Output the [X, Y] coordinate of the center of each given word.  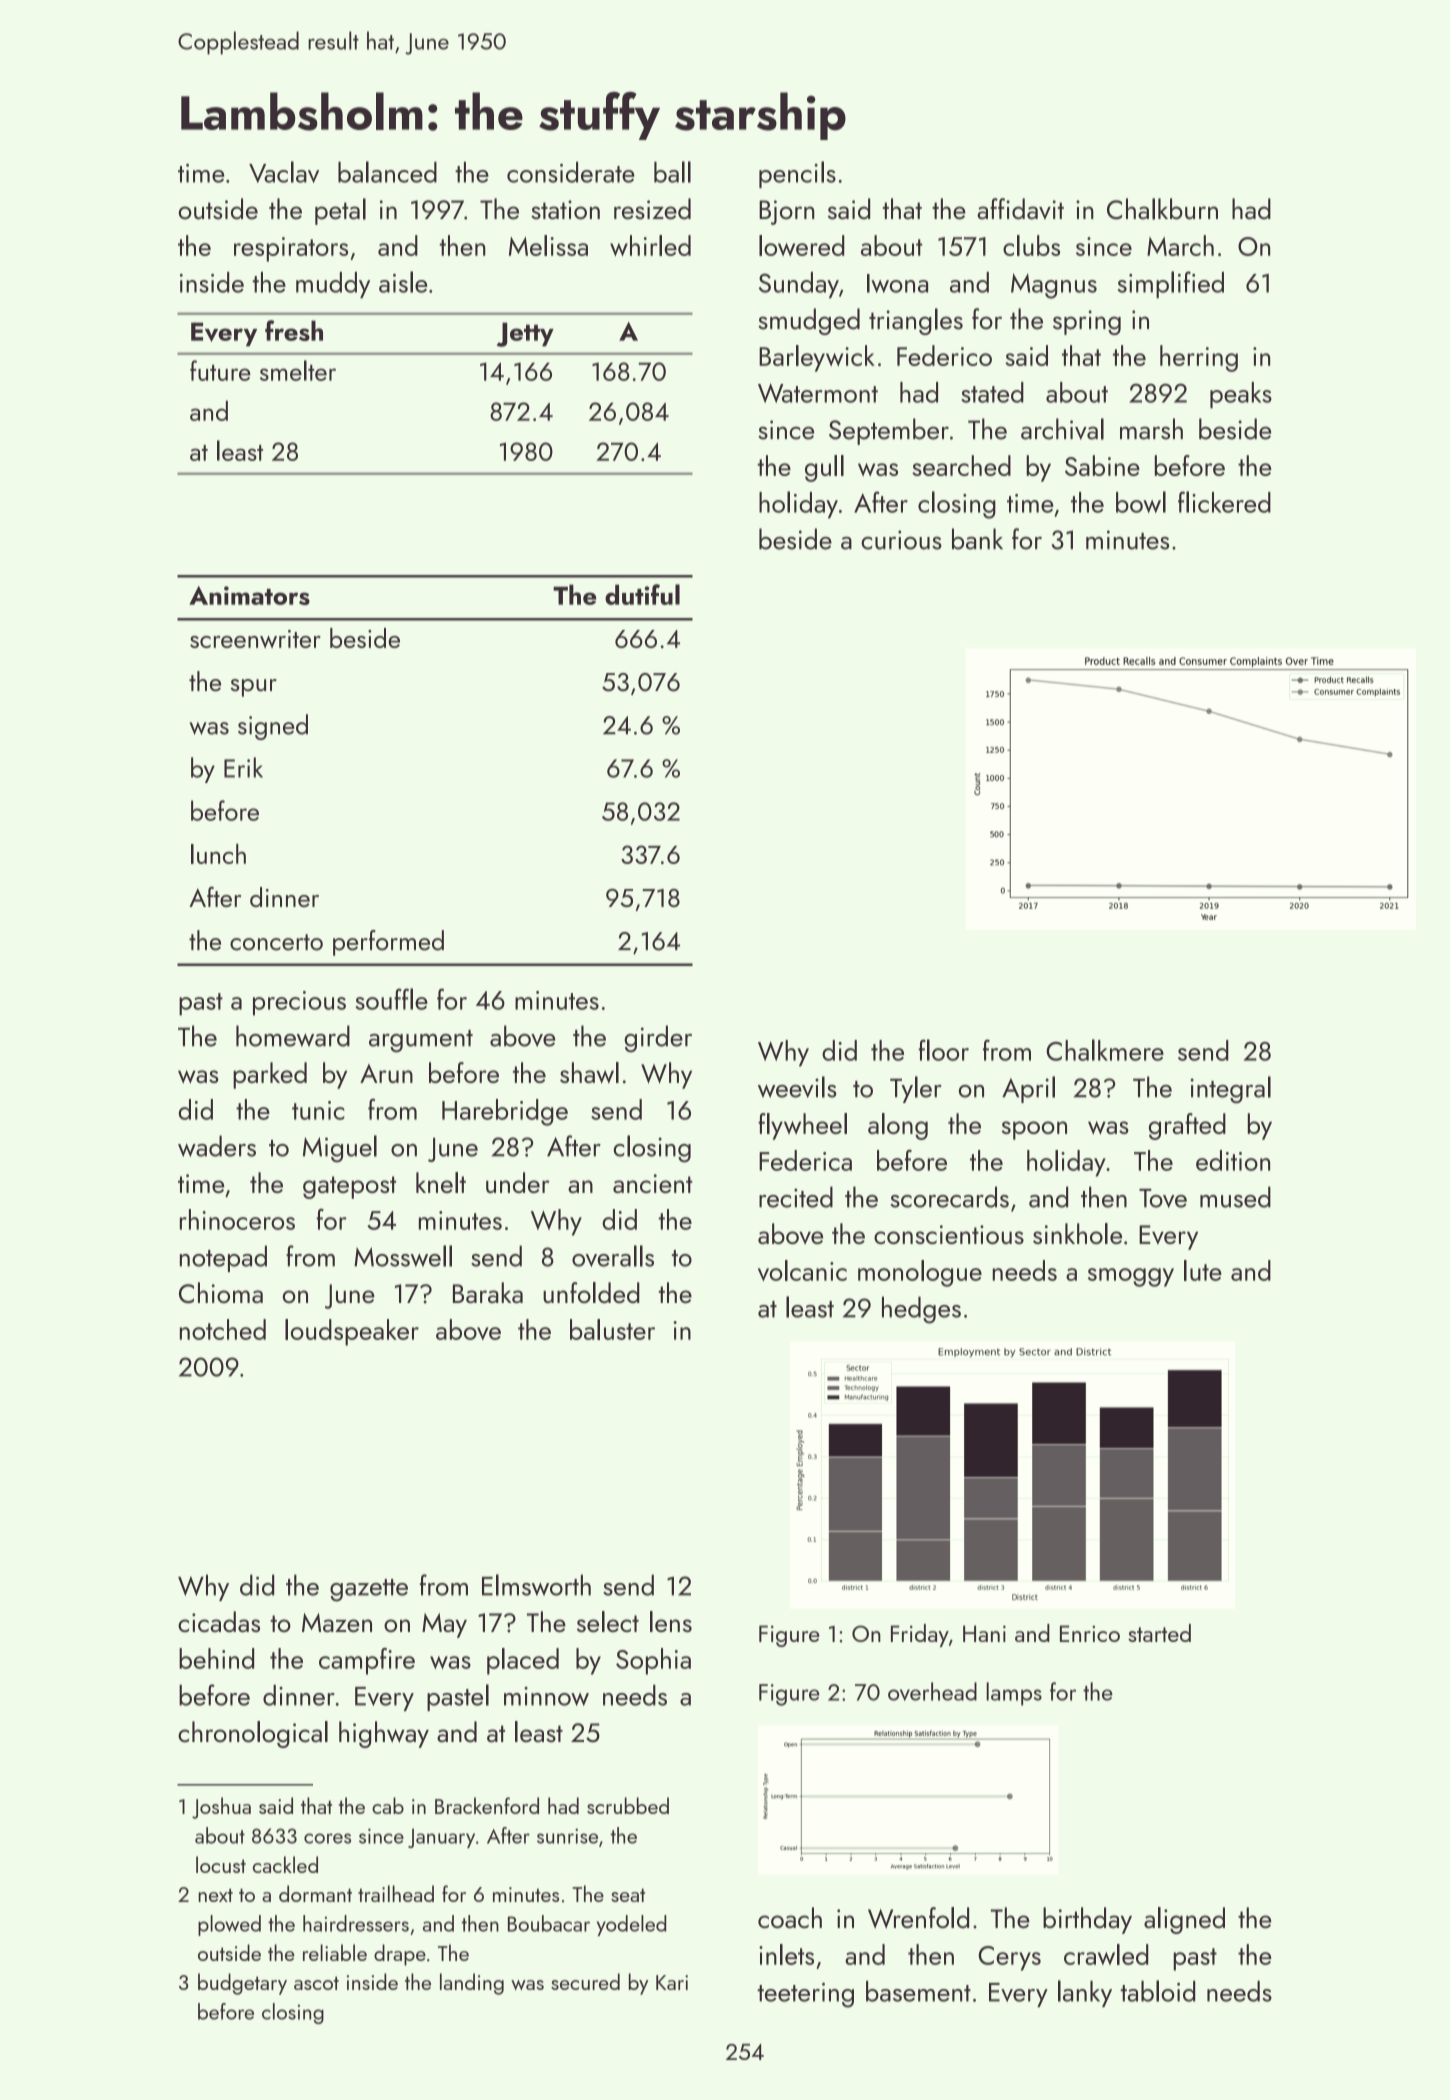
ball [672, 172]
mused [1235, 1197]
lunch [218, 854]
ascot [316, 1983]
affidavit [1020, 209]
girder [658, 1039]
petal [340, 211]
